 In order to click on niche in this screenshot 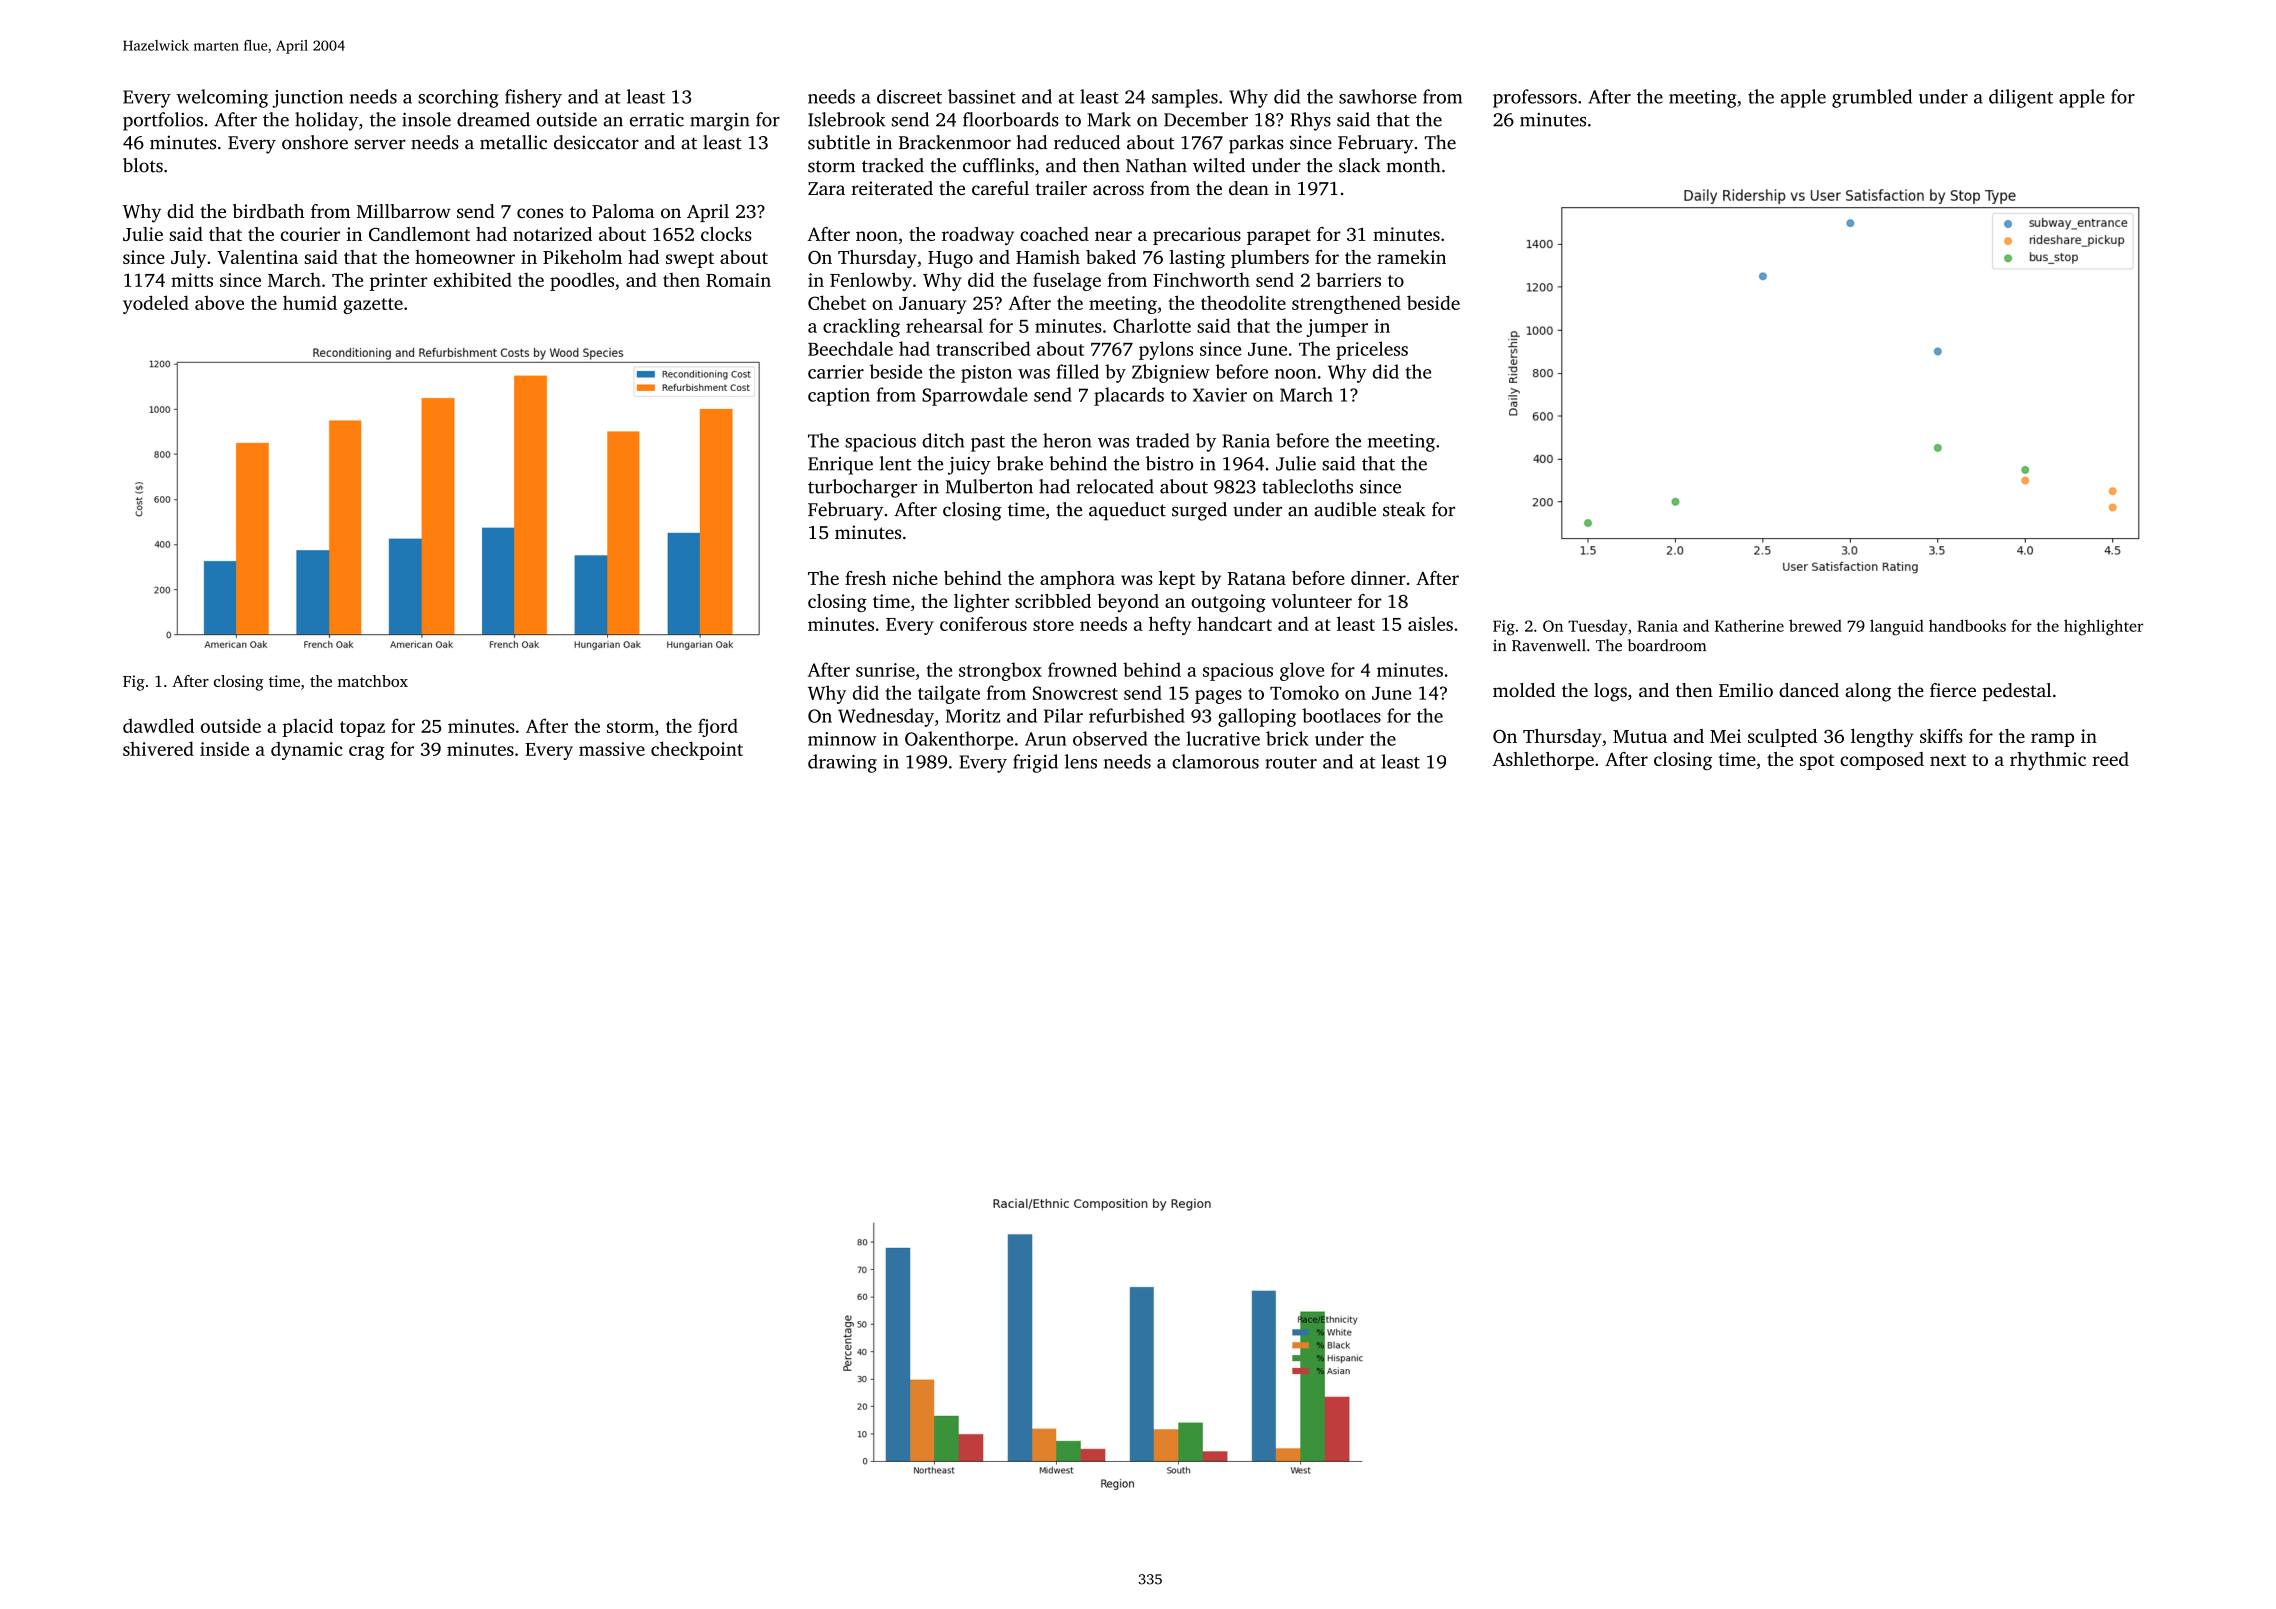, I will do `click(915, 578)`.
